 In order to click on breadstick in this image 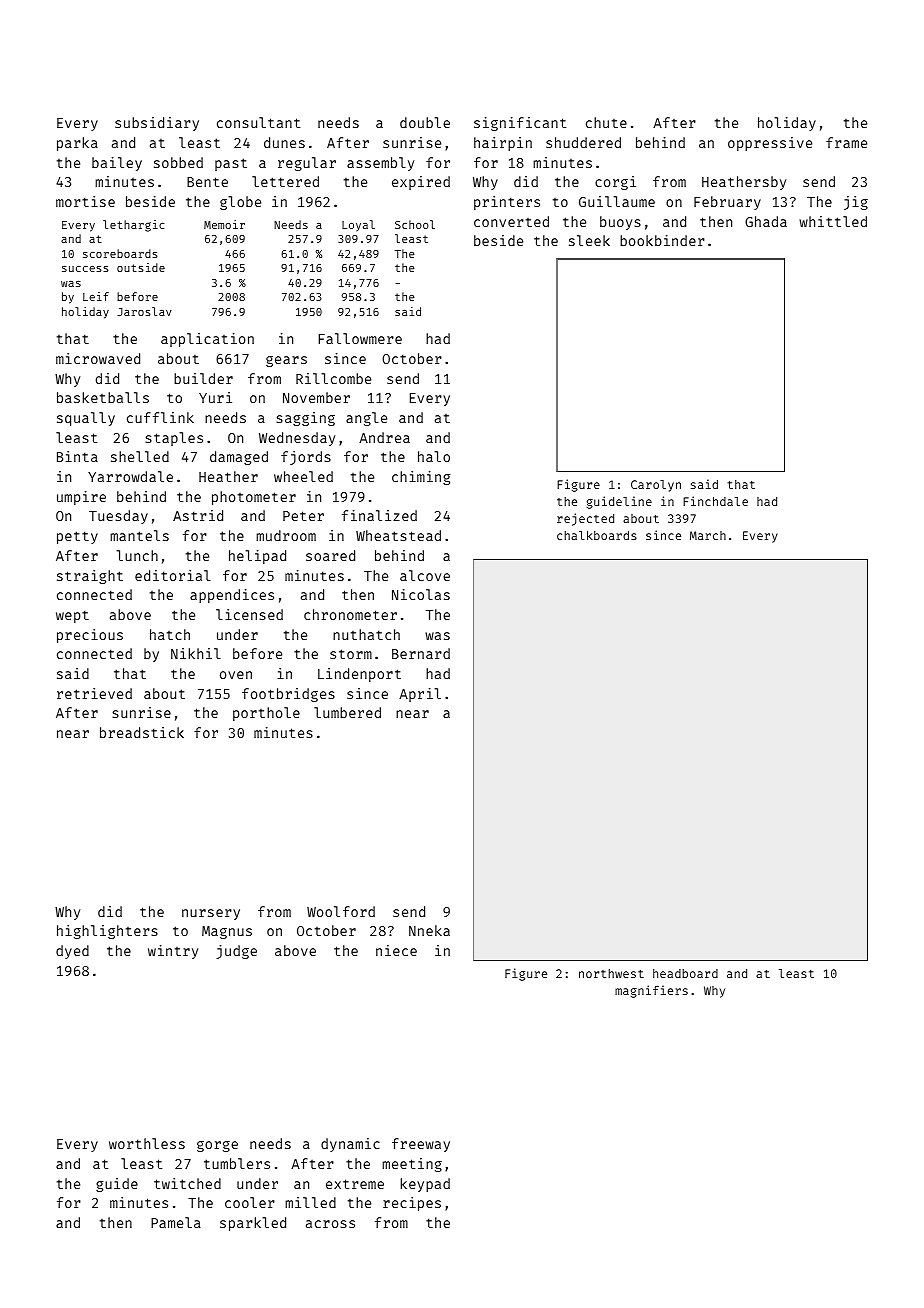, I will do `click(142, 732)`.
